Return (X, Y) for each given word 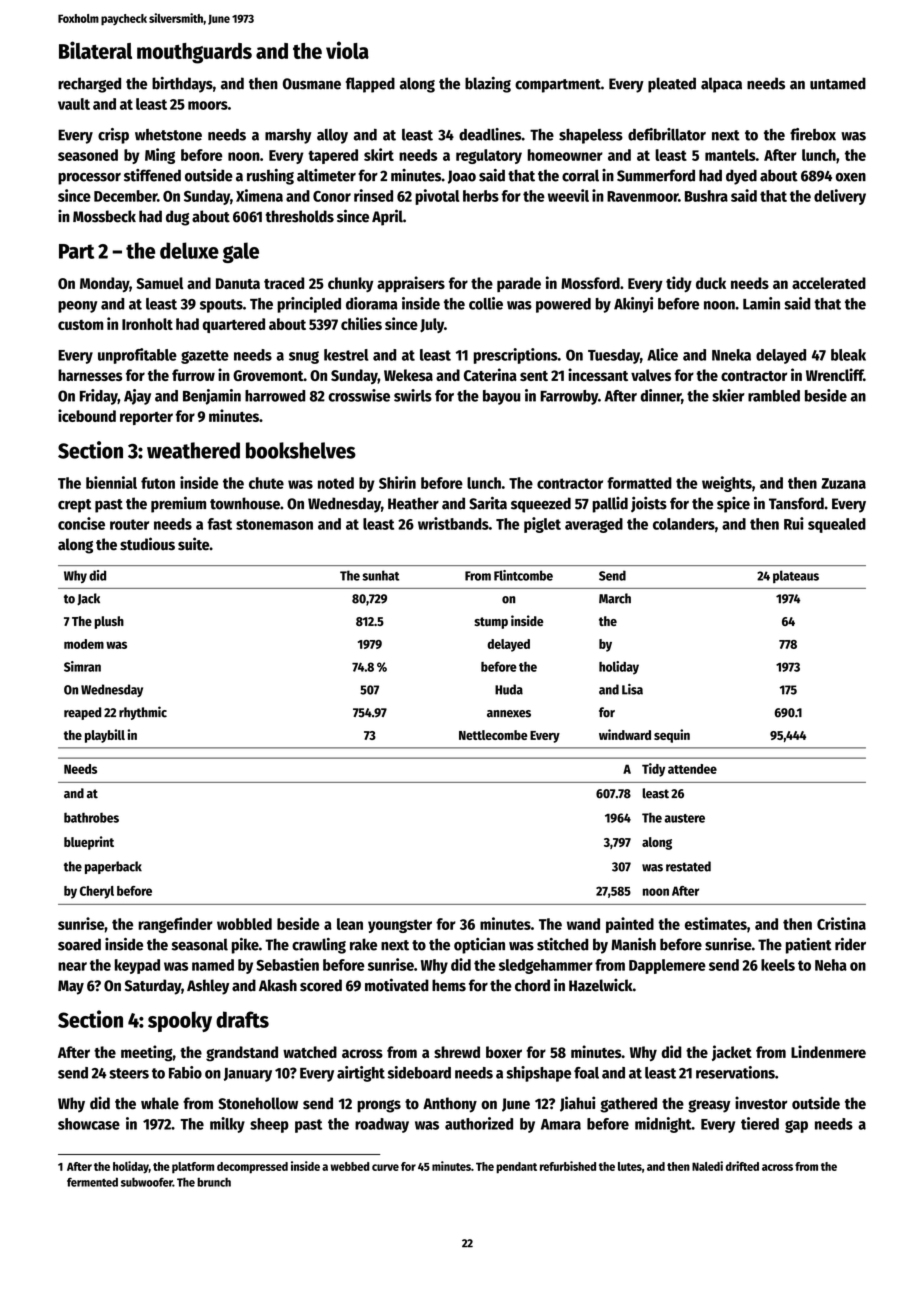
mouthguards (194, 53)
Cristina (841, 923)
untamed (838, 83)
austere (684, 818)
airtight (361, 1074)
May (71, 987)
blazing (488, 85)
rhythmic (143, 713)
